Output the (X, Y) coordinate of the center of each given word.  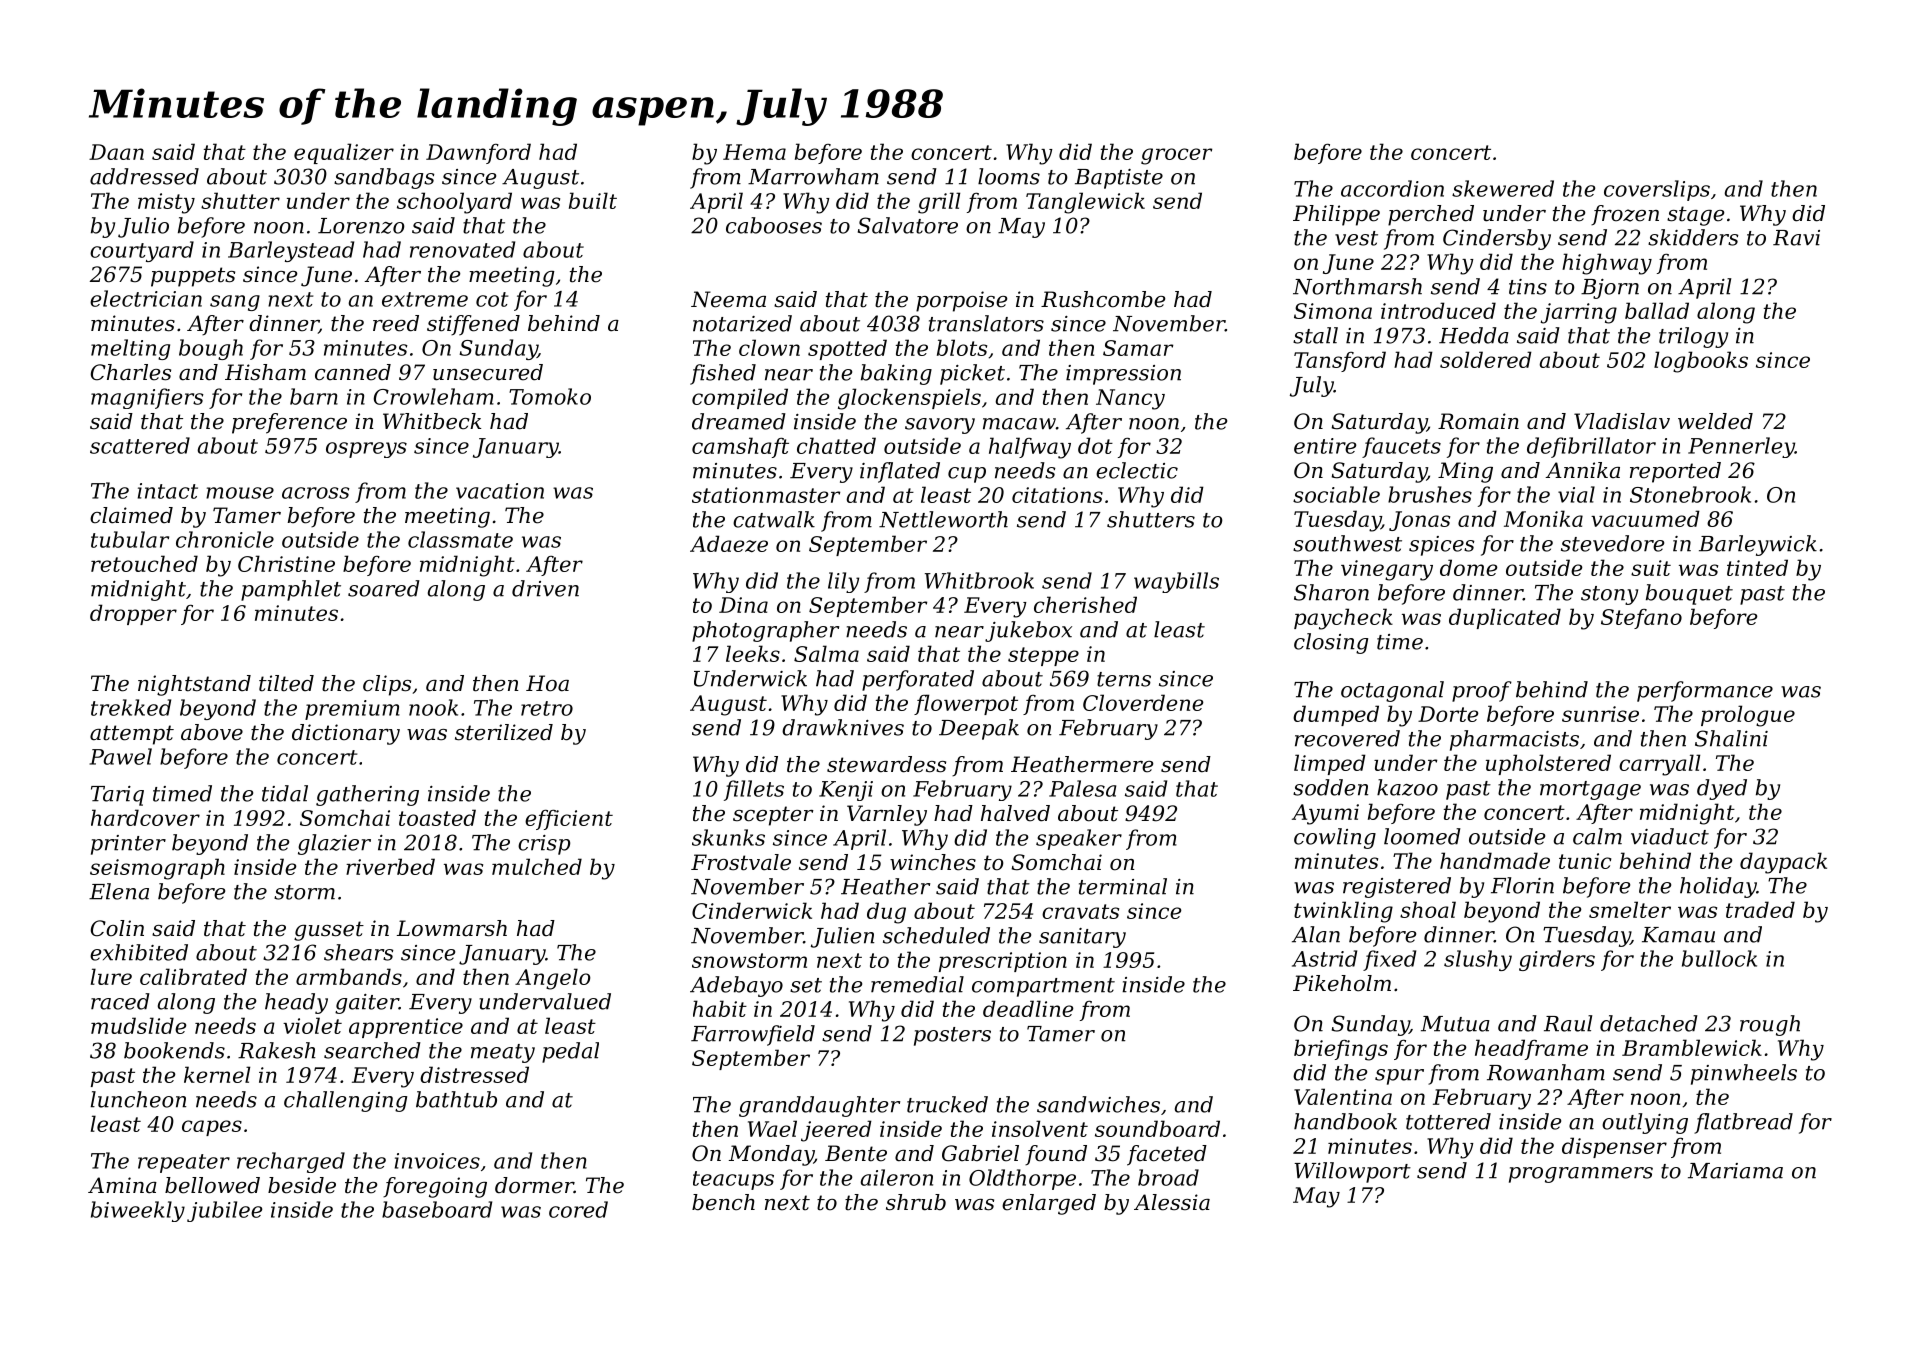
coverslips (1657, 190)
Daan (116, 152)
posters (952, 1036)
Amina (122, 1185)
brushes (1430, 494)
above (212, 732)
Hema (754, 152)
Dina (743, 605)
